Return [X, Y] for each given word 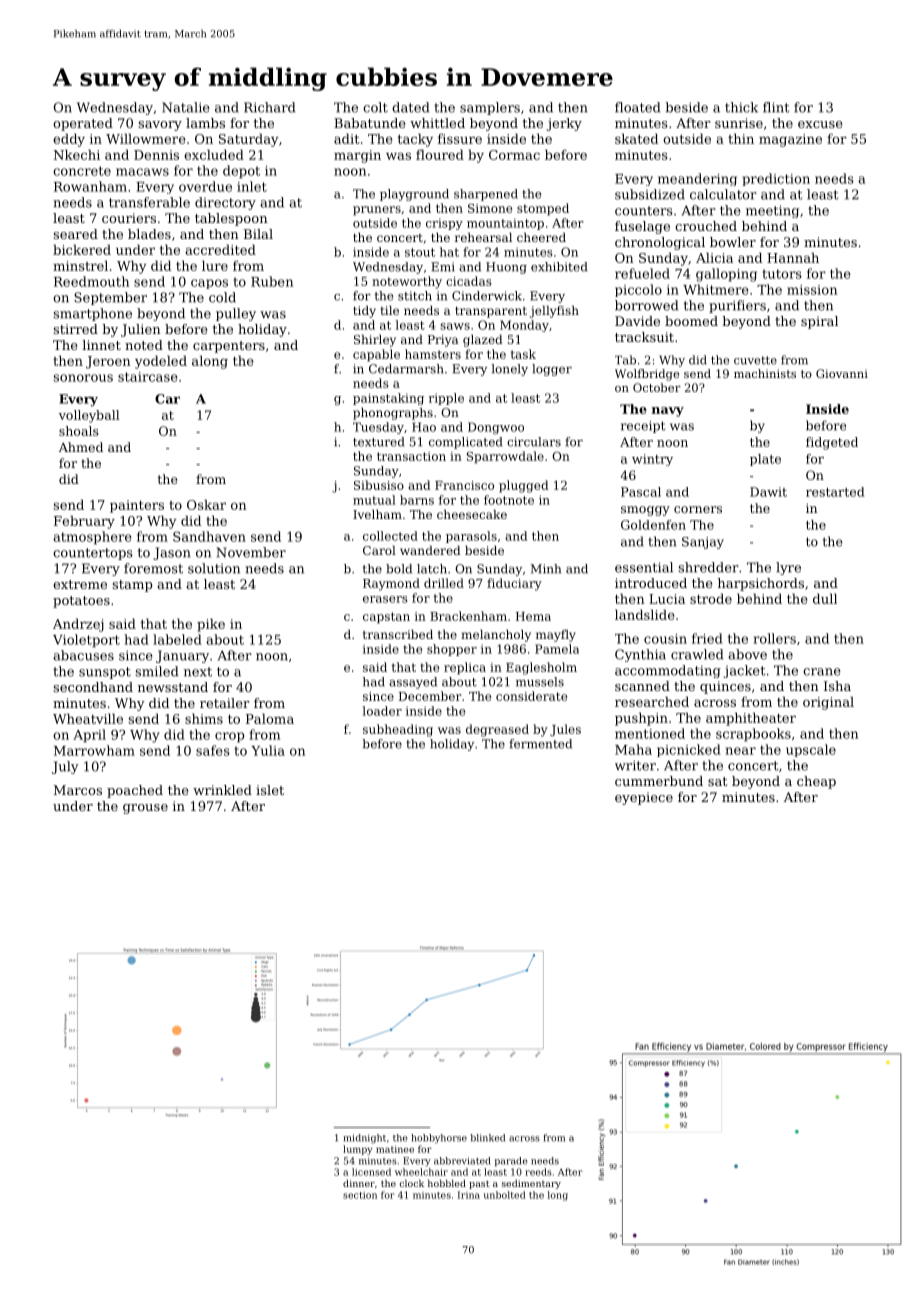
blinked [488, 1138]
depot [241, 172]
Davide [637, 321]
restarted [835, 492]
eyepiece [644, 798]
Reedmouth [91, 281]
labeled [177, 639]
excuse [820, 124]
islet [270, 790]
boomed [691, 321]
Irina [469, 1195]
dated [410, 107]
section [360, 1195]
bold [399, 569]
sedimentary [531, 1184]
